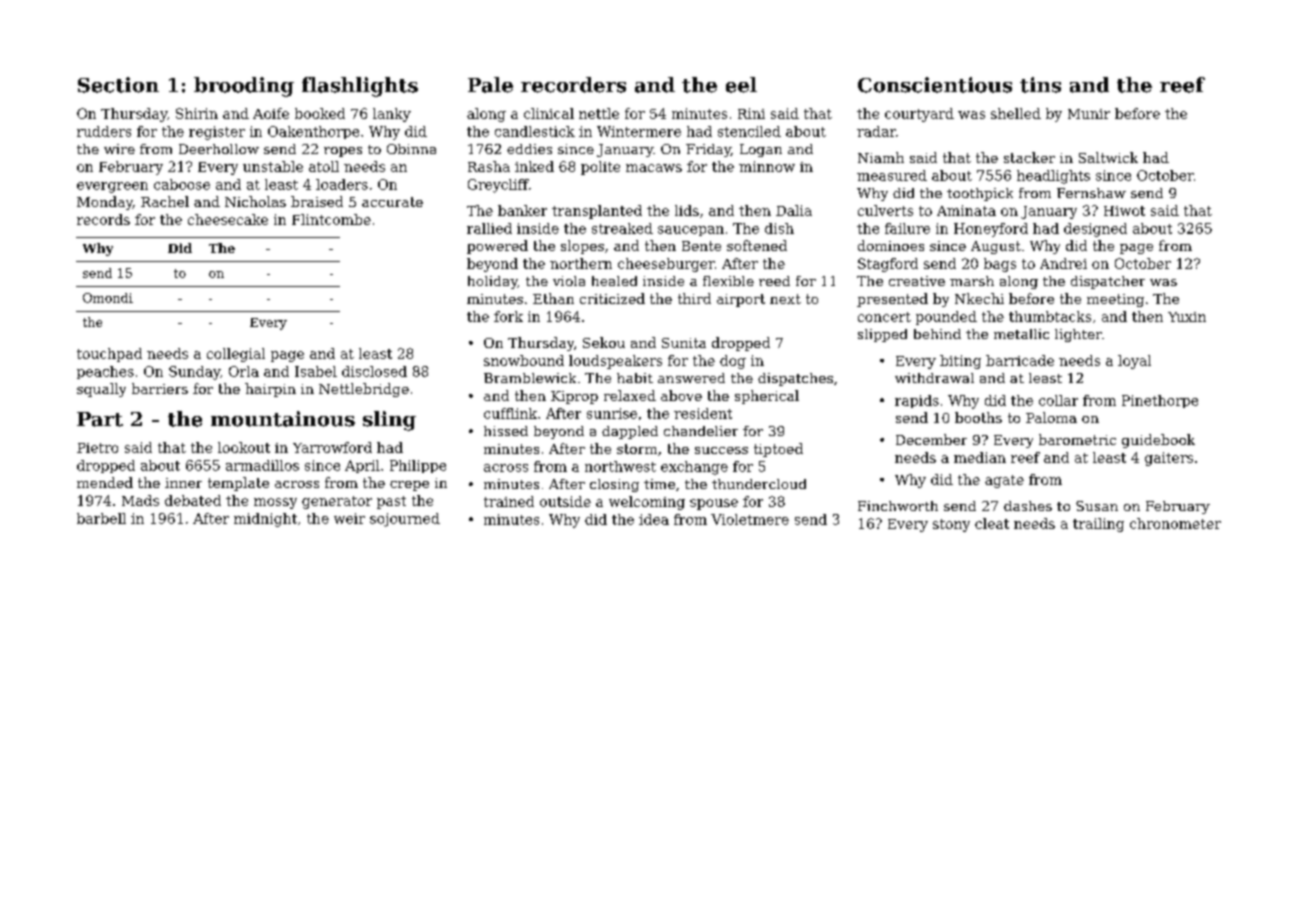  I want to click on hissed, so click(506, 431).
